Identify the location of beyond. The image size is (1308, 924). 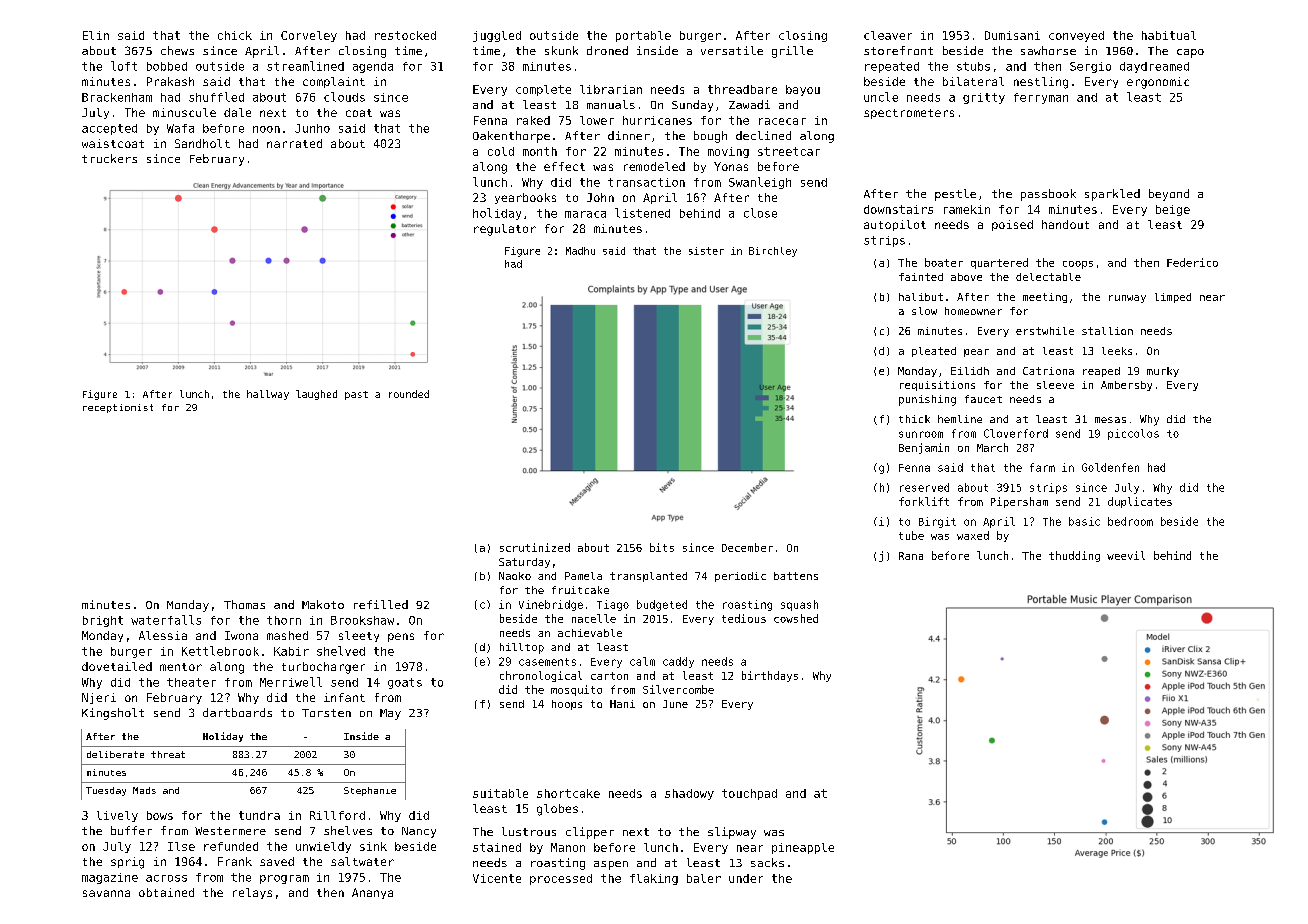
(1169, 195).
